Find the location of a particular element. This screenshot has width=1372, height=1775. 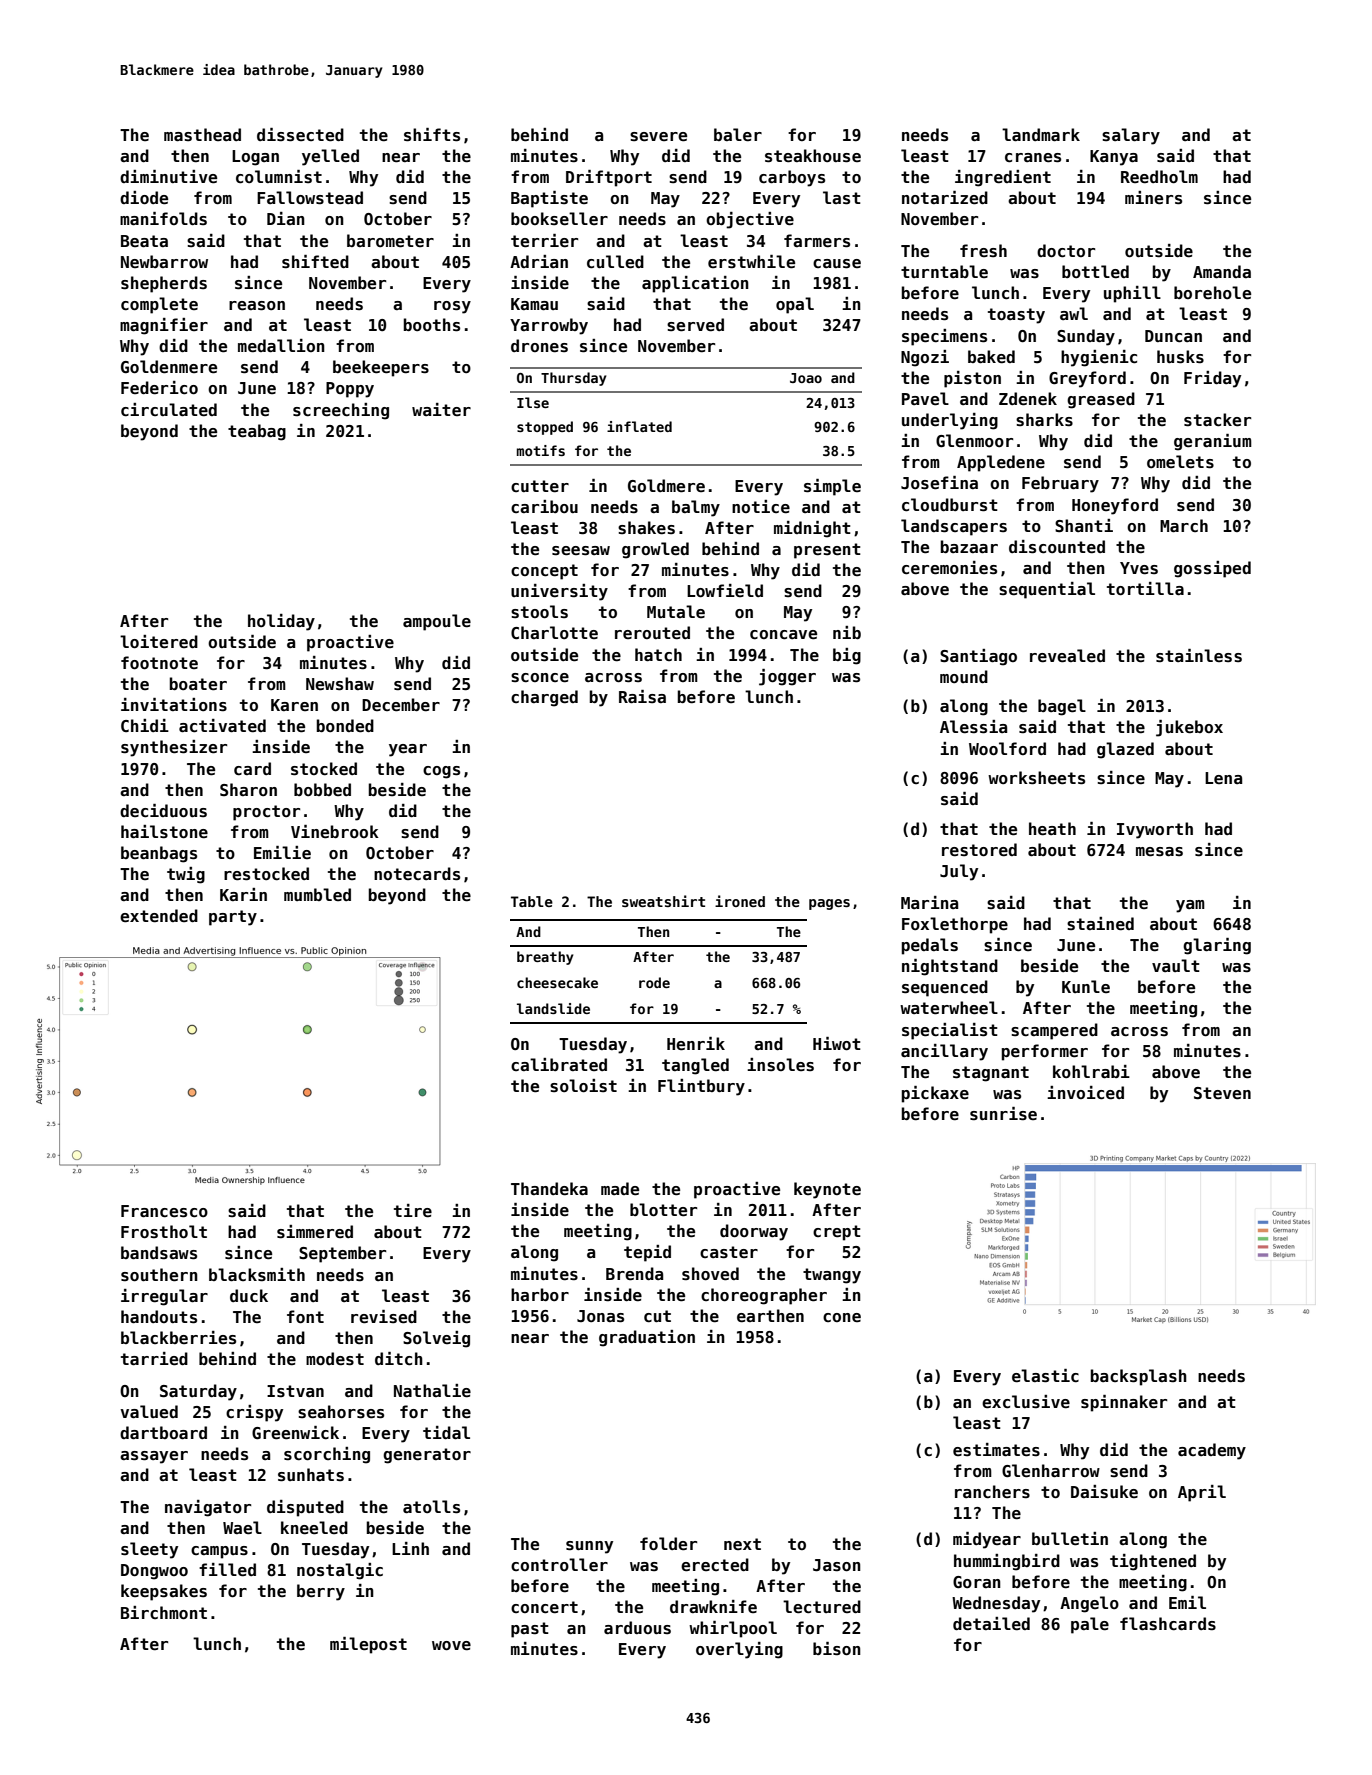

ironed is located at coordinates (740, 901).
